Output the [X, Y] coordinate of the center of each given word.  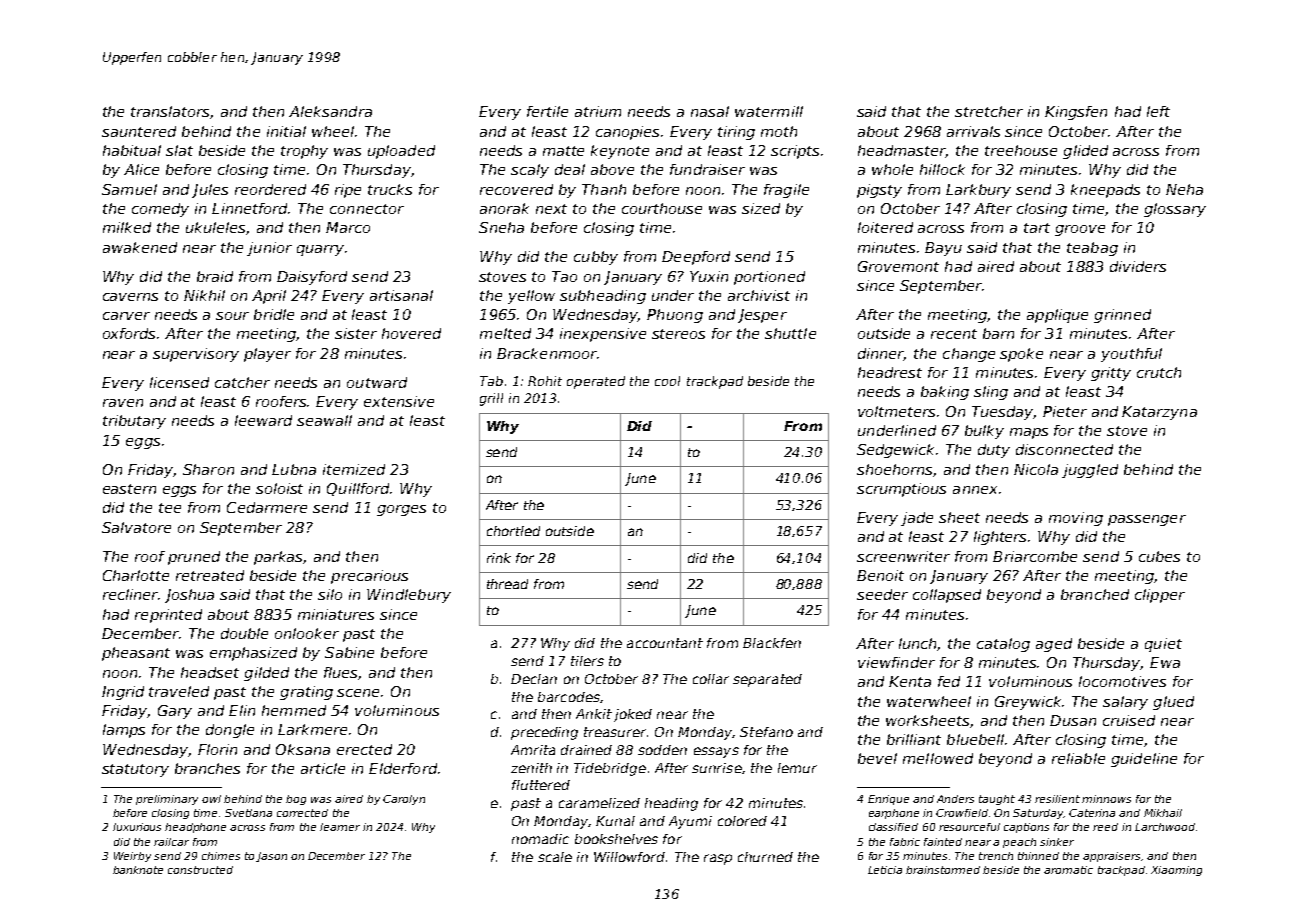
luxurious [137, 827]
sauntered [139, 131]
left [1158, 111]
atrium [598, 111]
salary [1125, 703]
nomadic [540, 839]
